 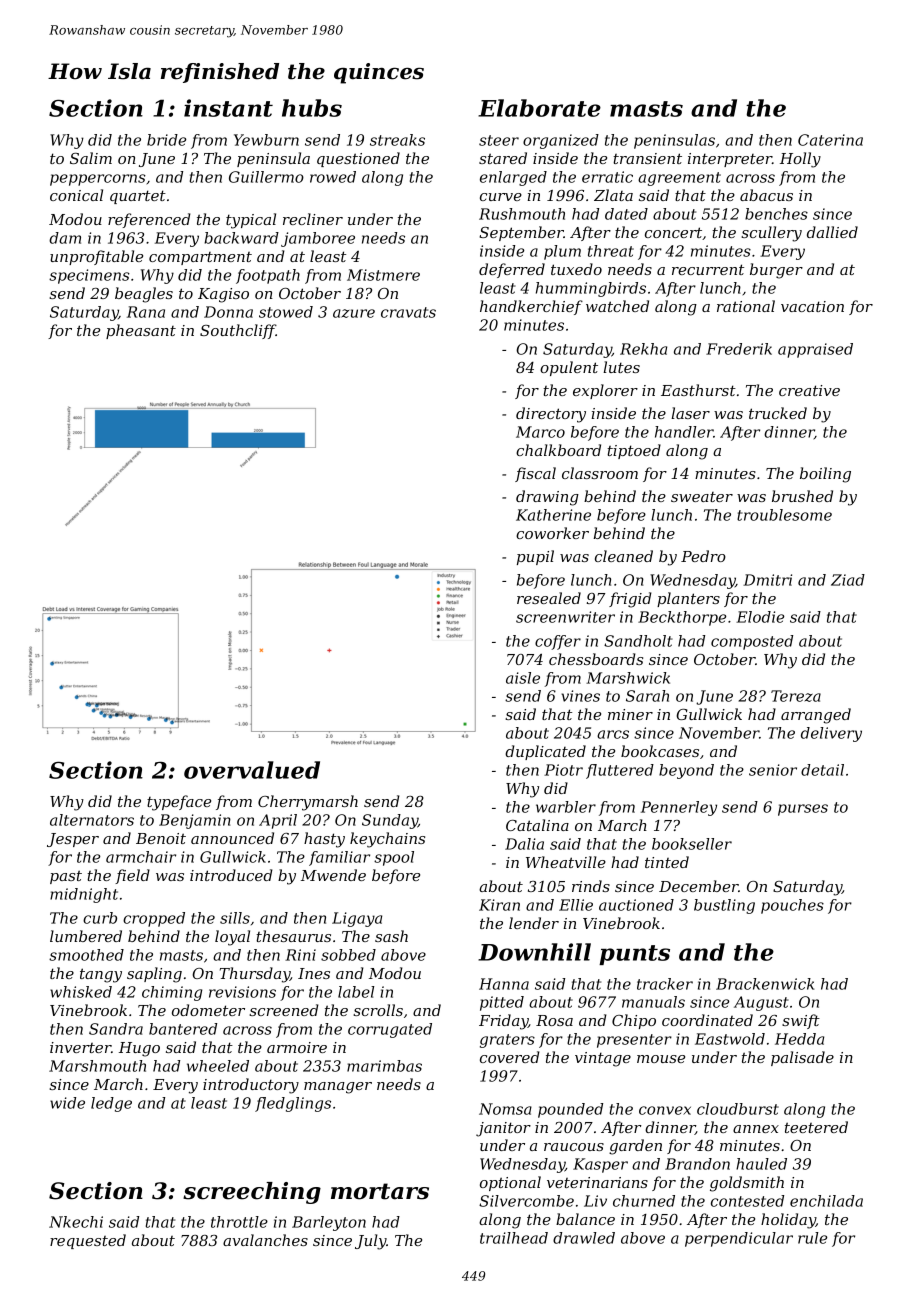 I want to click on Cherrymarsh, so click(x=308, y=803).
